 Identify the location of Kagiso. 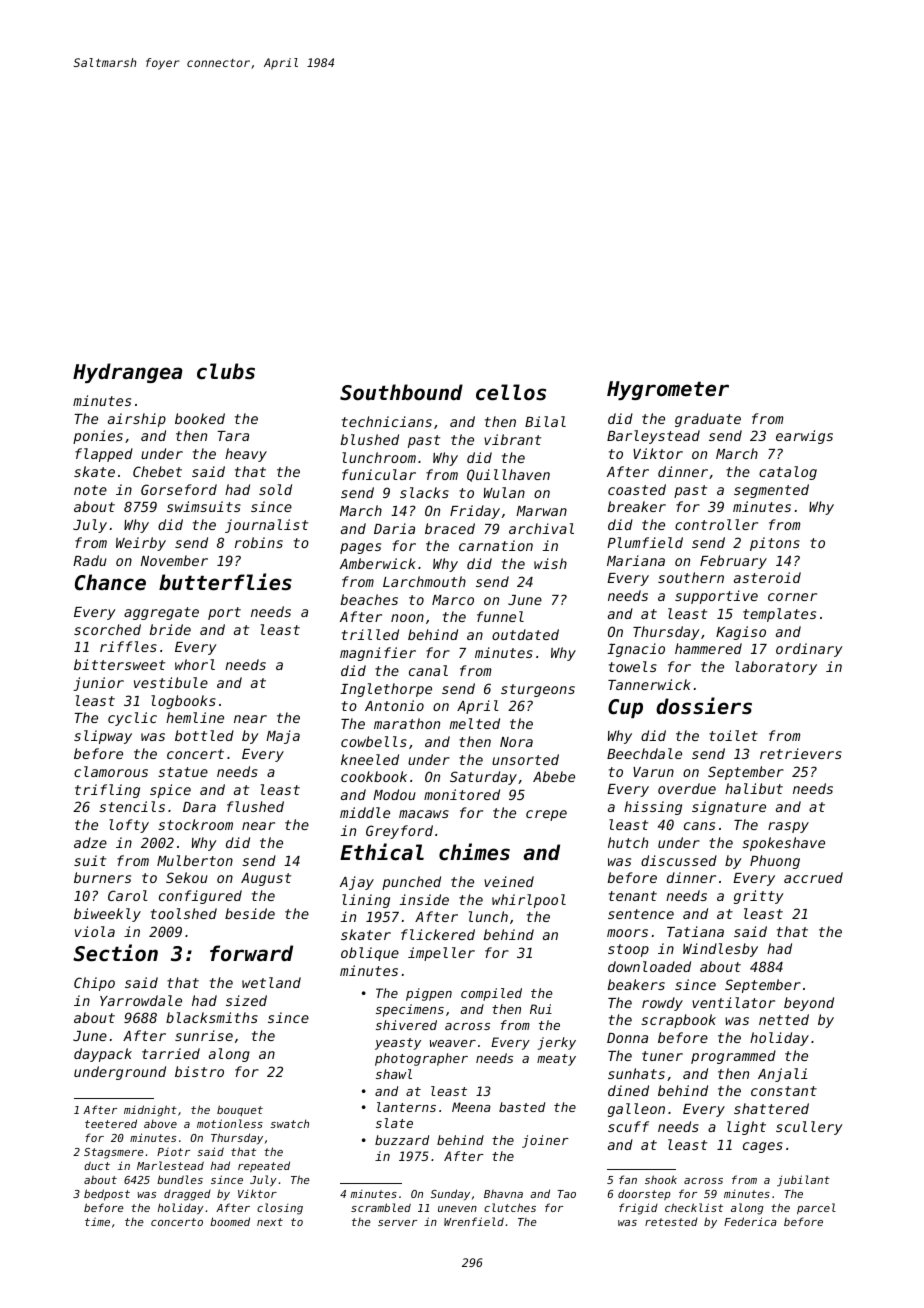
(741, 633).
